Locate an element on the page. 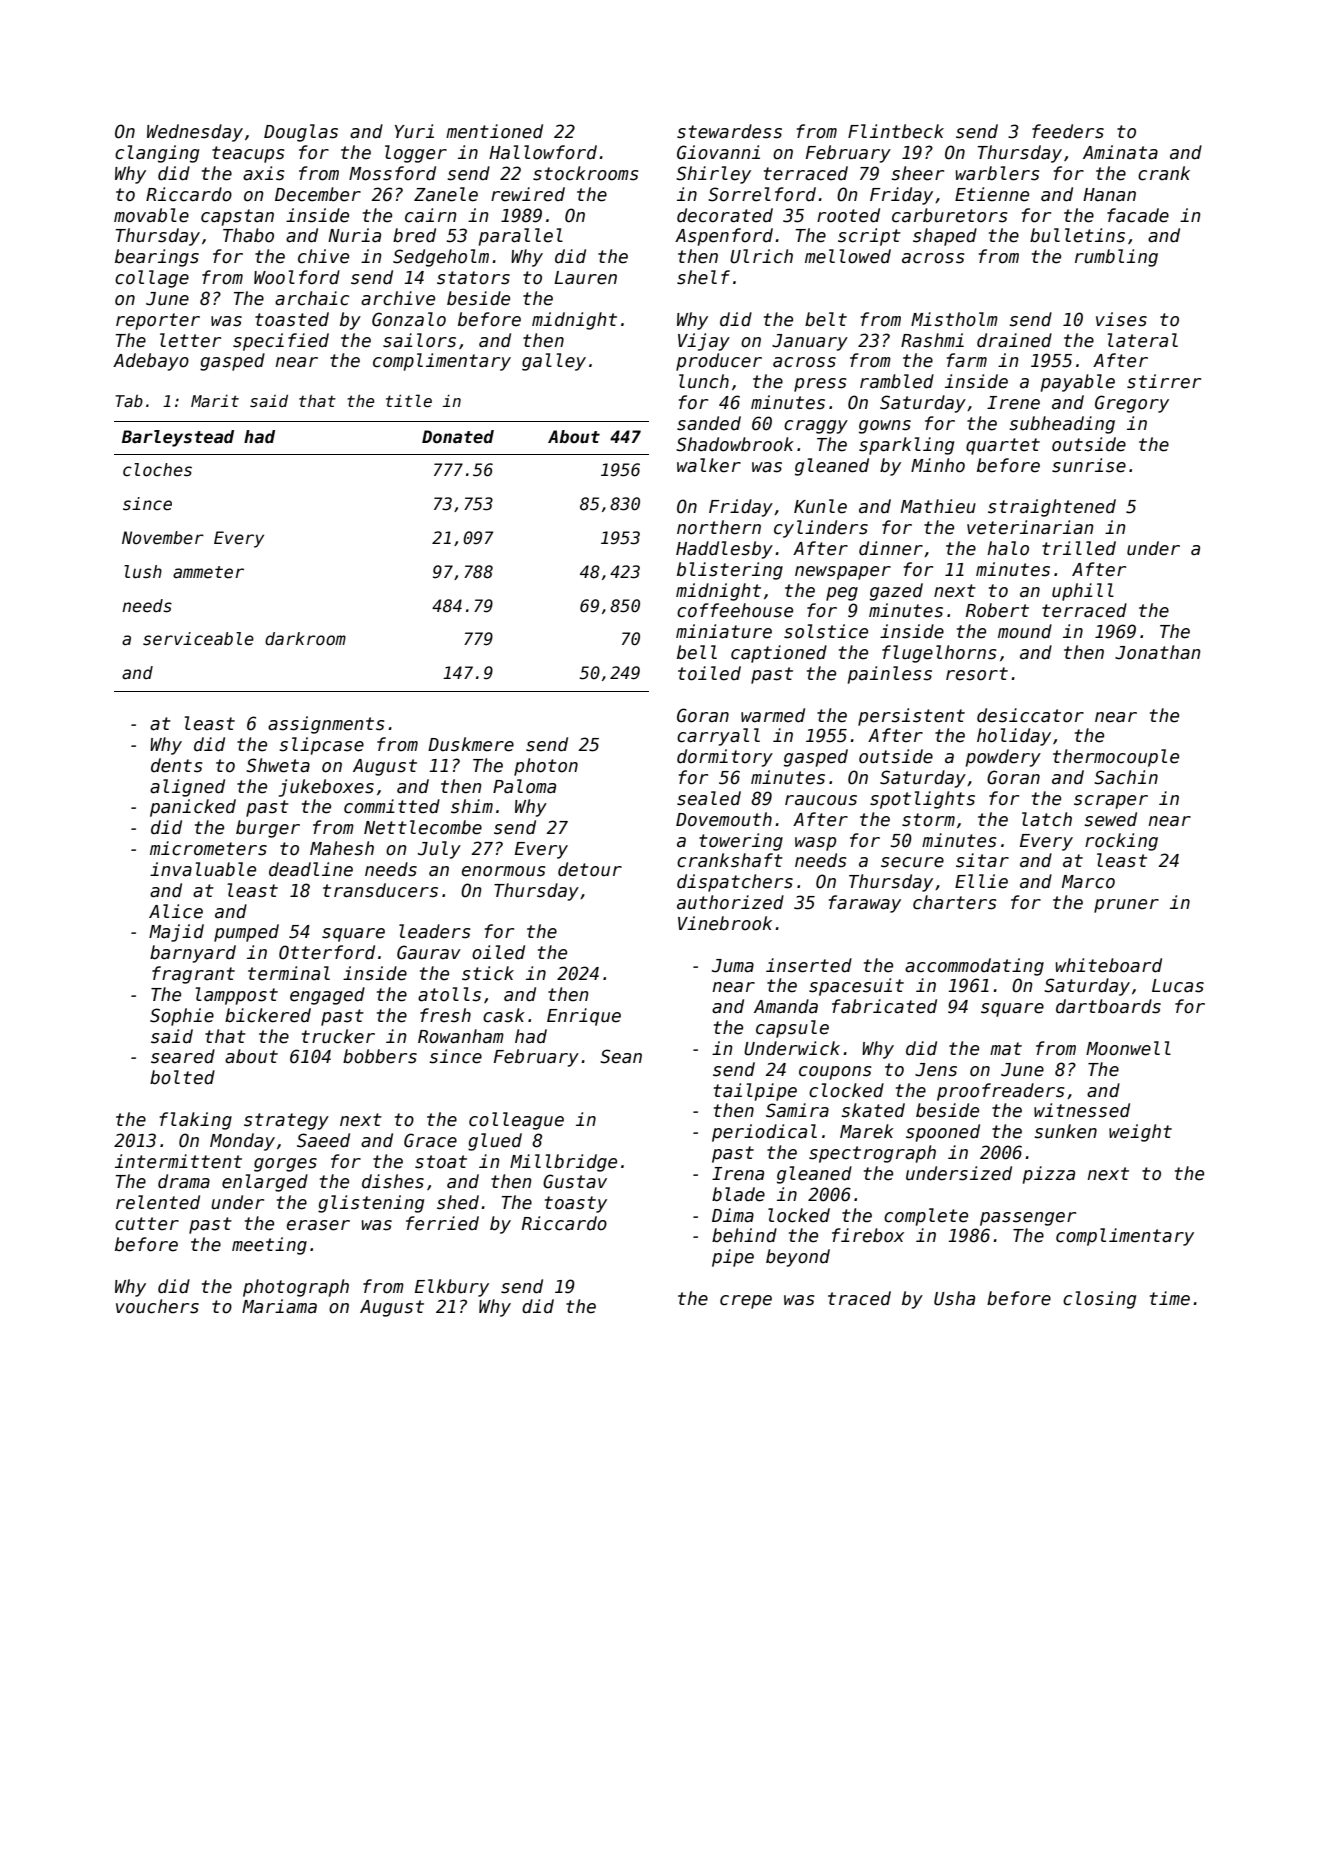  Jonathan is located at coordinates (1158, 652).
